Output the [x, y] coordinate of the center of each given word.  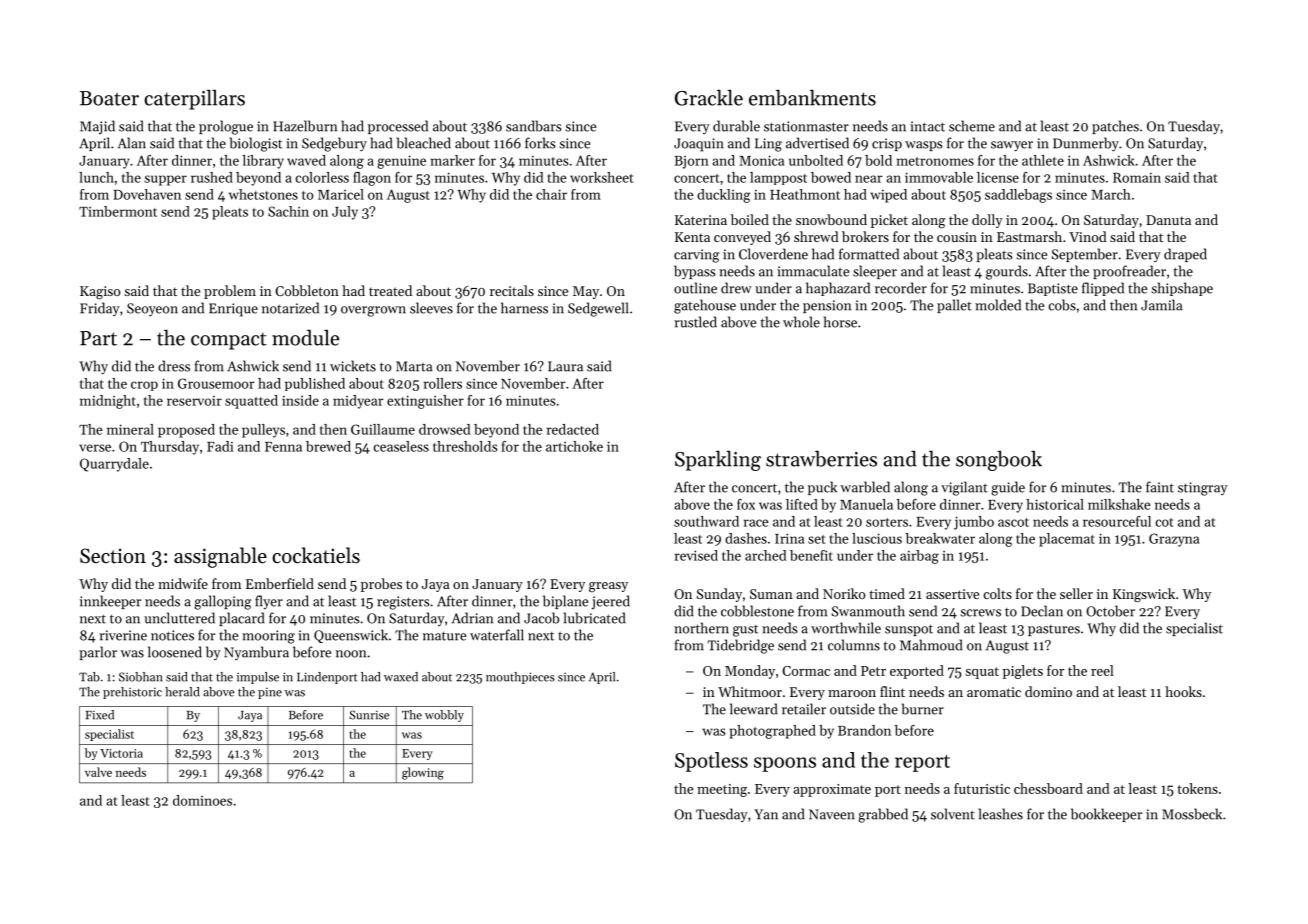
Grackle [709, 97]
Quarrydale [114, 465]
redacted [573, 429]
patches [1115, 127]
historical [1055, 504]
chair [551, 194]
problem [230, 292]
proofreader [1129, 272]
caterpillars [194, 99]
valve [98, 772]
